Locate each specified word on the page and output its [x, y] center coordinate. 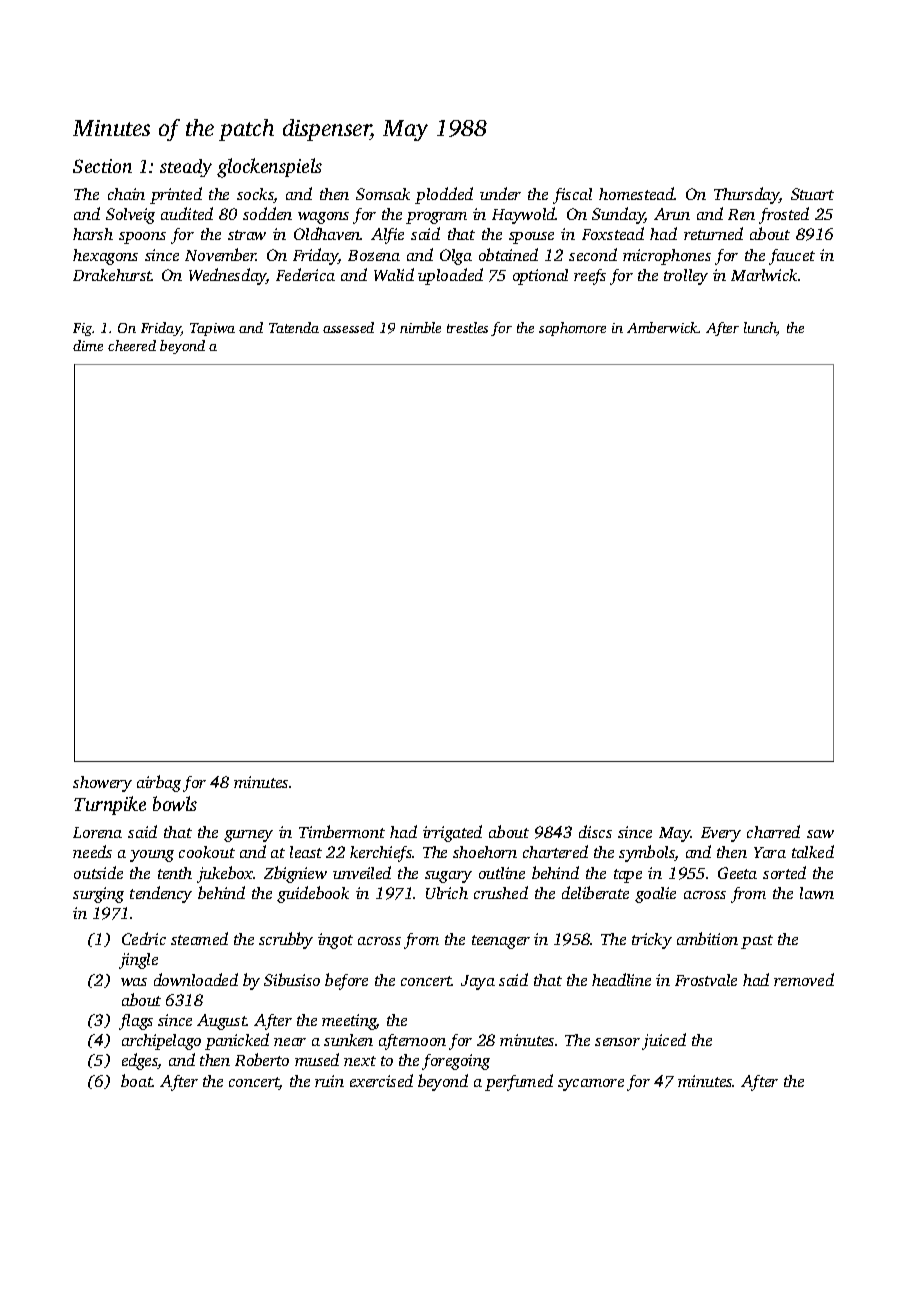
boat [137, 1080]
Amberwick [663, 327]
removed [804, 979]
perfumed [519, 1082]
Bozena [374, 255]
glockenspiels [269, 168]
